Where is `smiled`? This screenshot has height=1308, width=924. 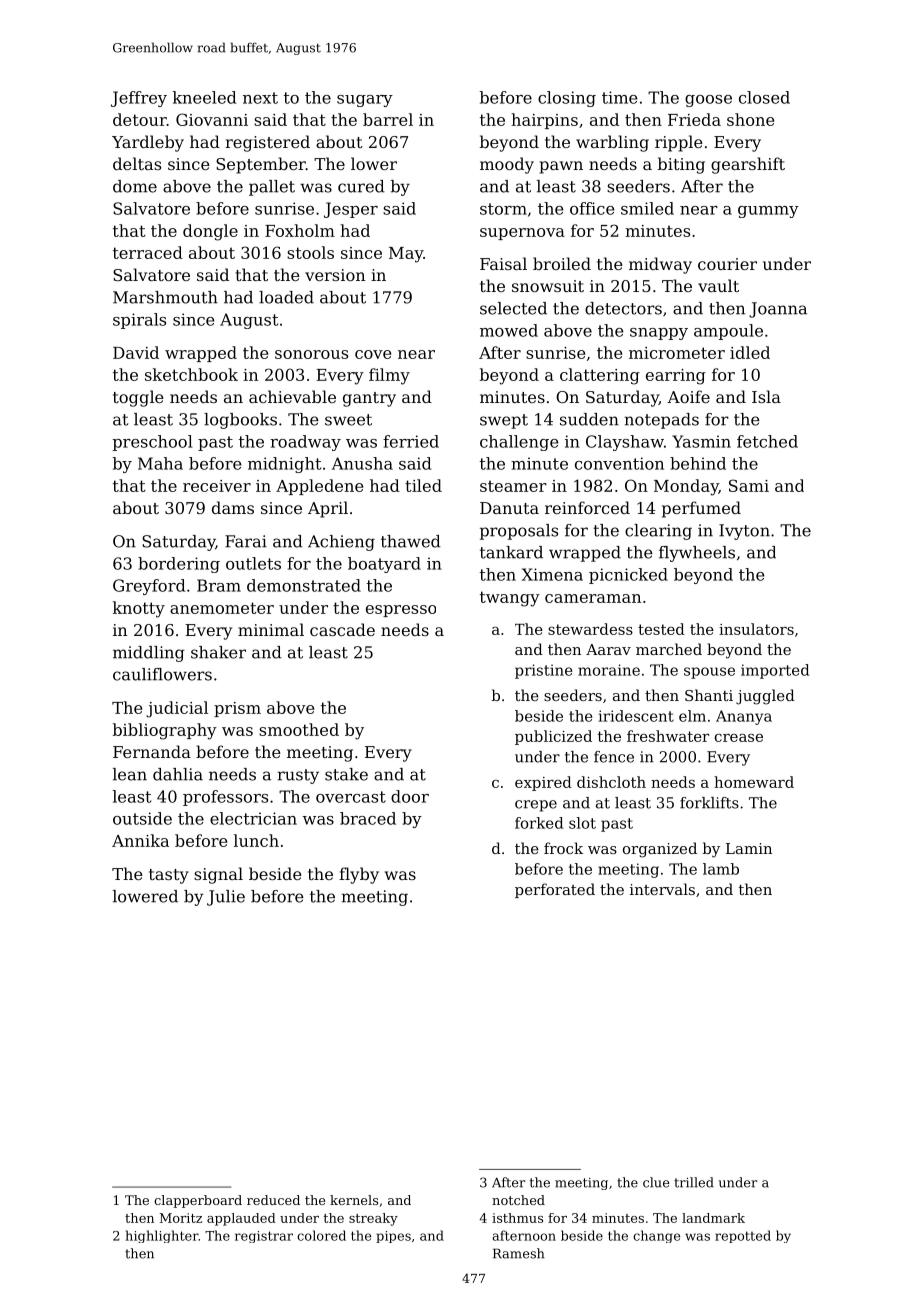
smiled is located at coordinates (647, 208).
